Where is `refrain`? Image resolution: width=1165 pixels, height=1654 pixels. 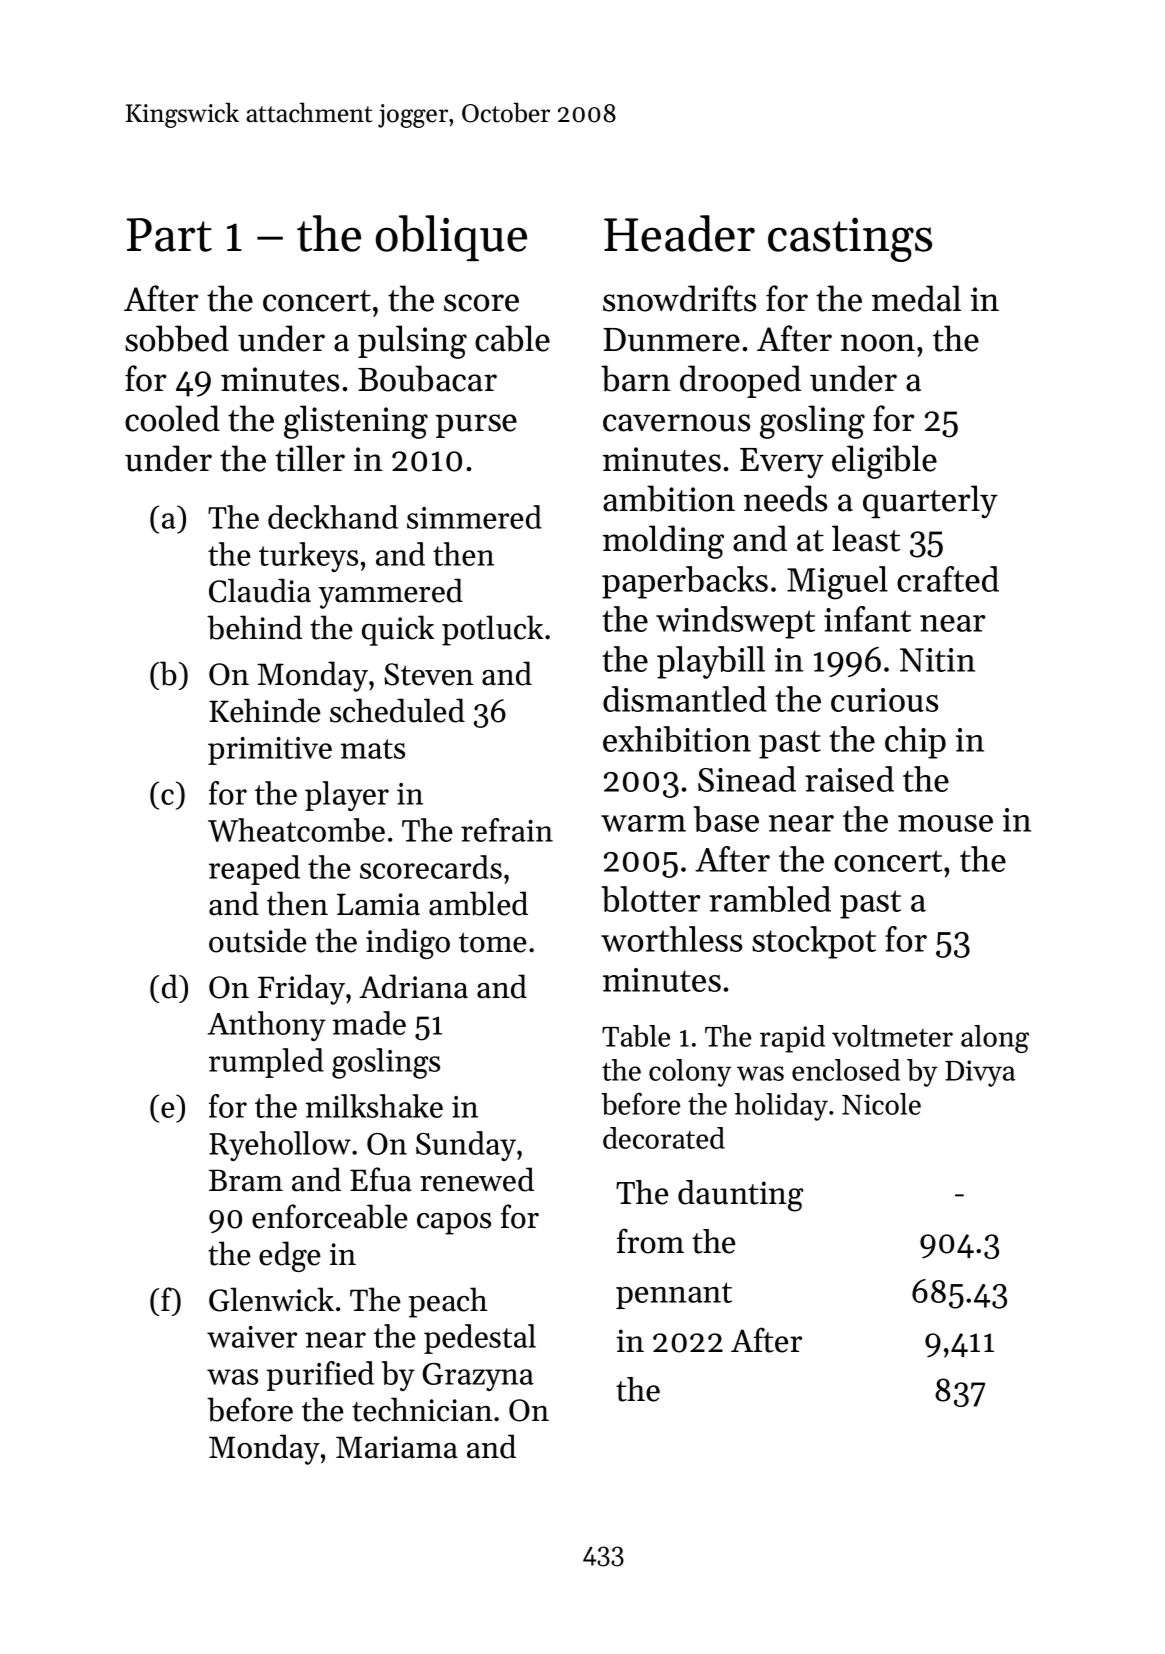 refrain is located at coordinates (507, 830).
